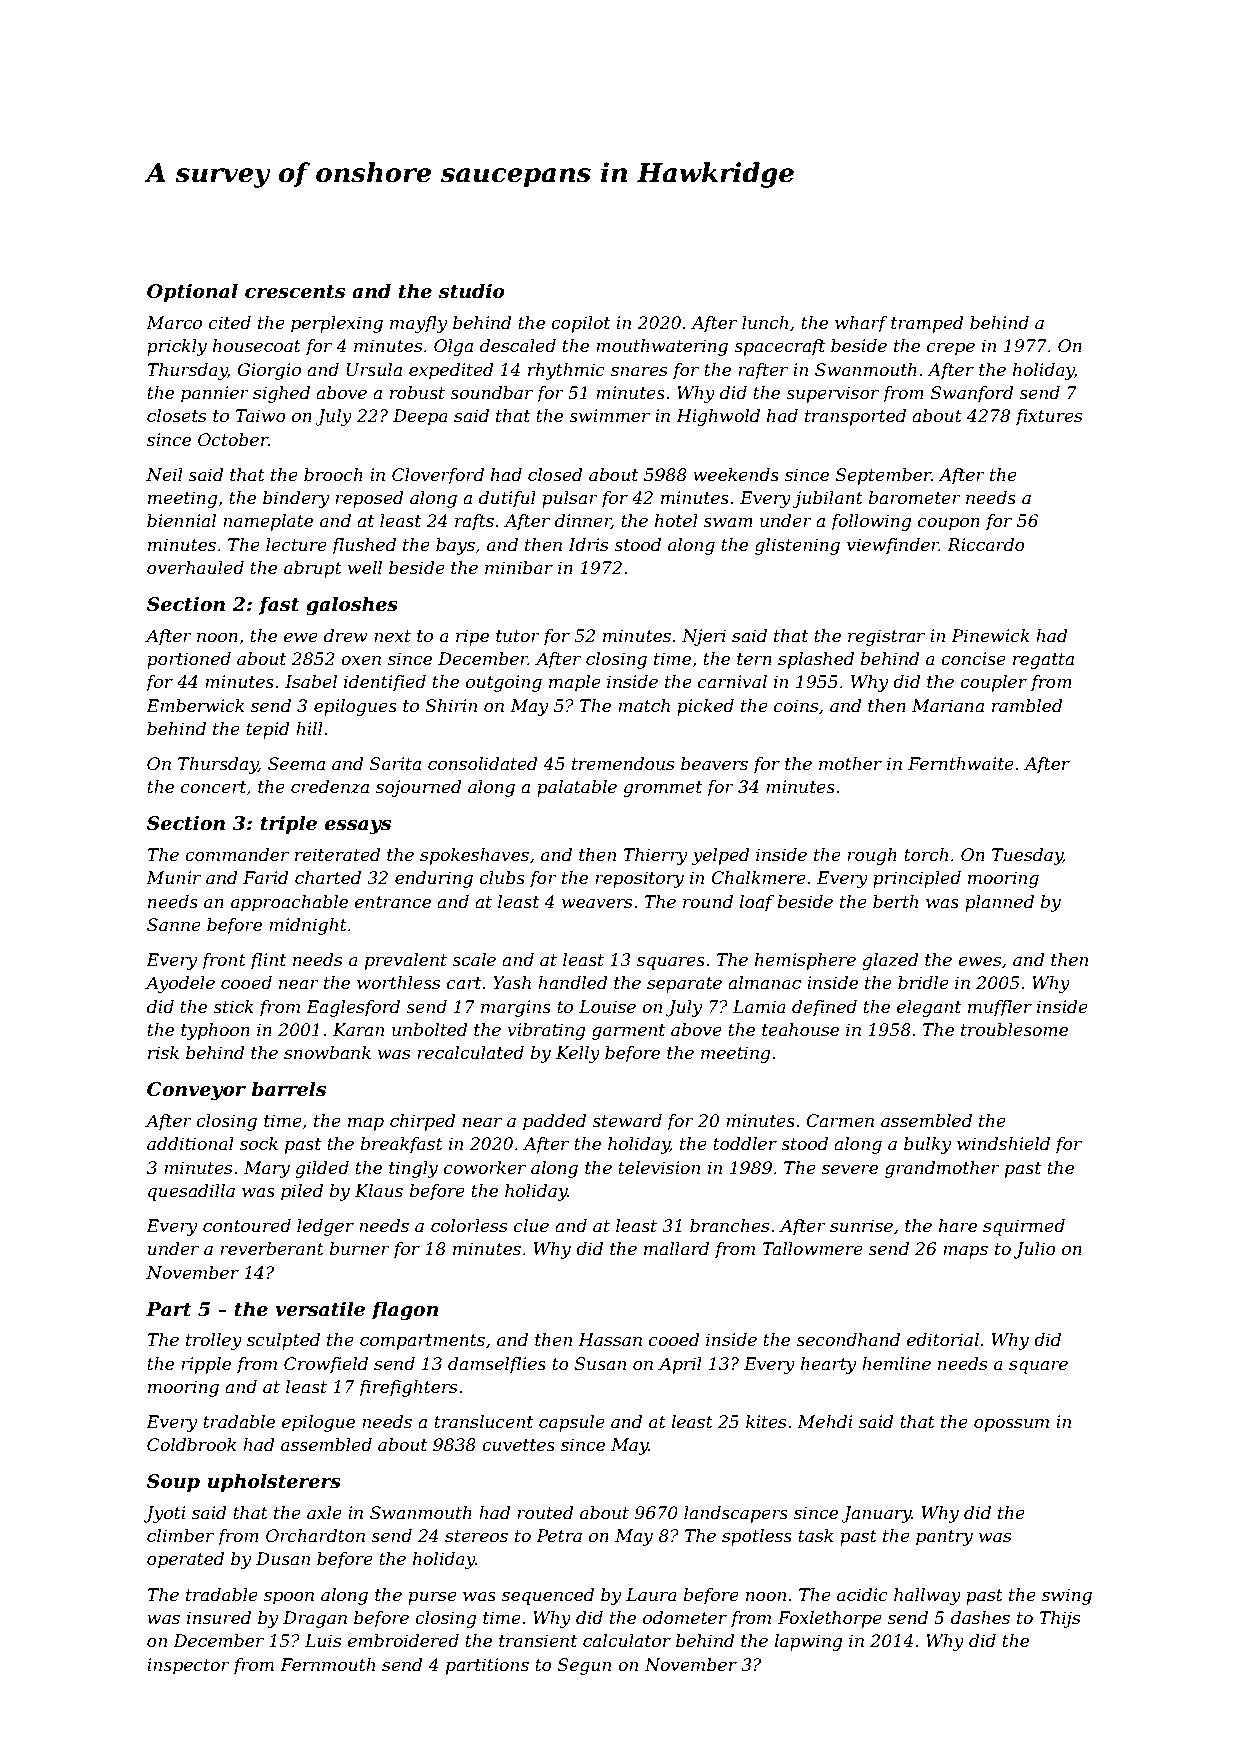  What do you see at coordinates (676, 1248) in the screenshot?
I see `mallard` at bounding box center [676, 1248].
